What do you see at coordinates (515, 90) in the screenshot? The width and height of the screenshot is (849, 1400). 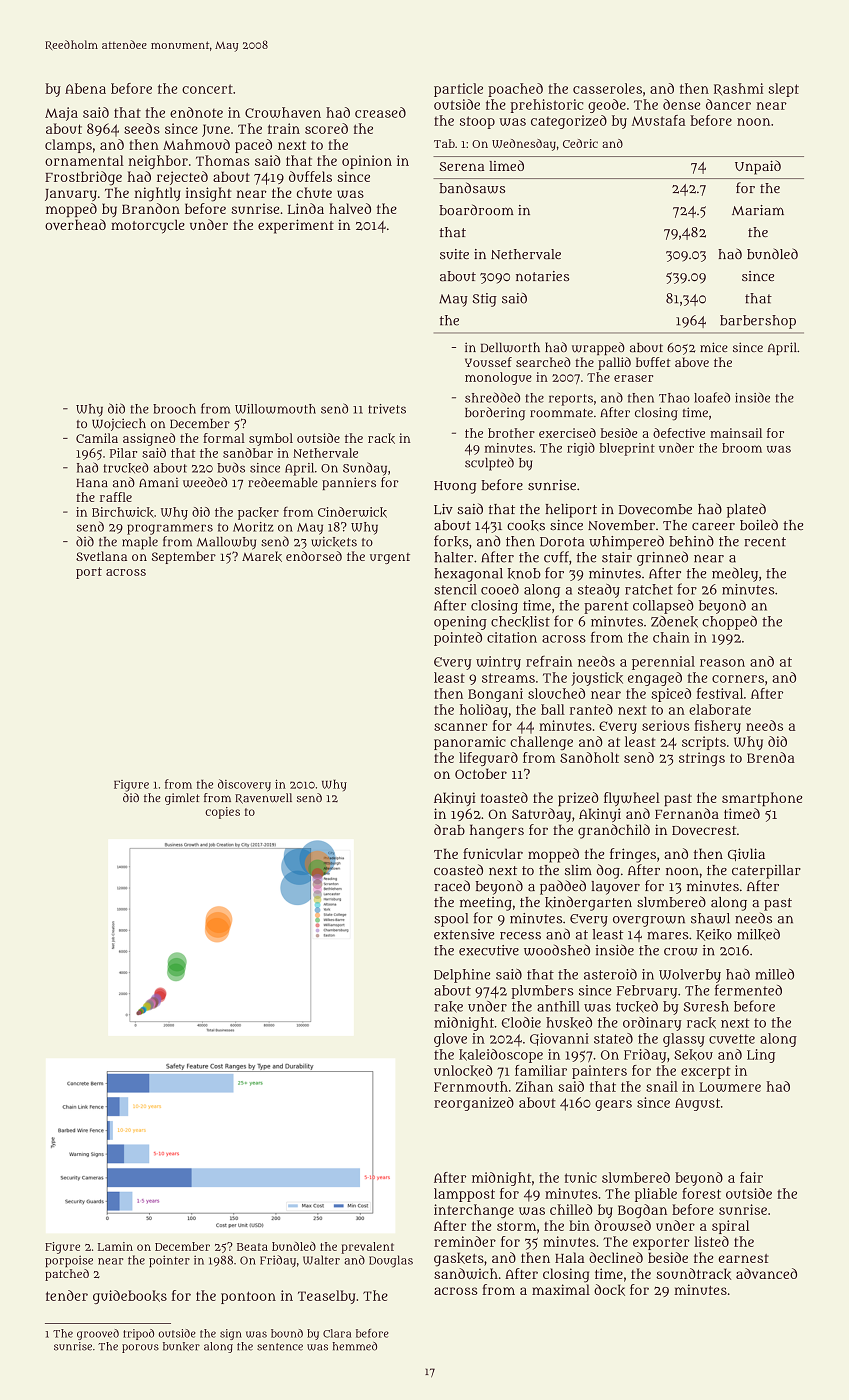 I see `poached` at bounding box center [515, 90].
